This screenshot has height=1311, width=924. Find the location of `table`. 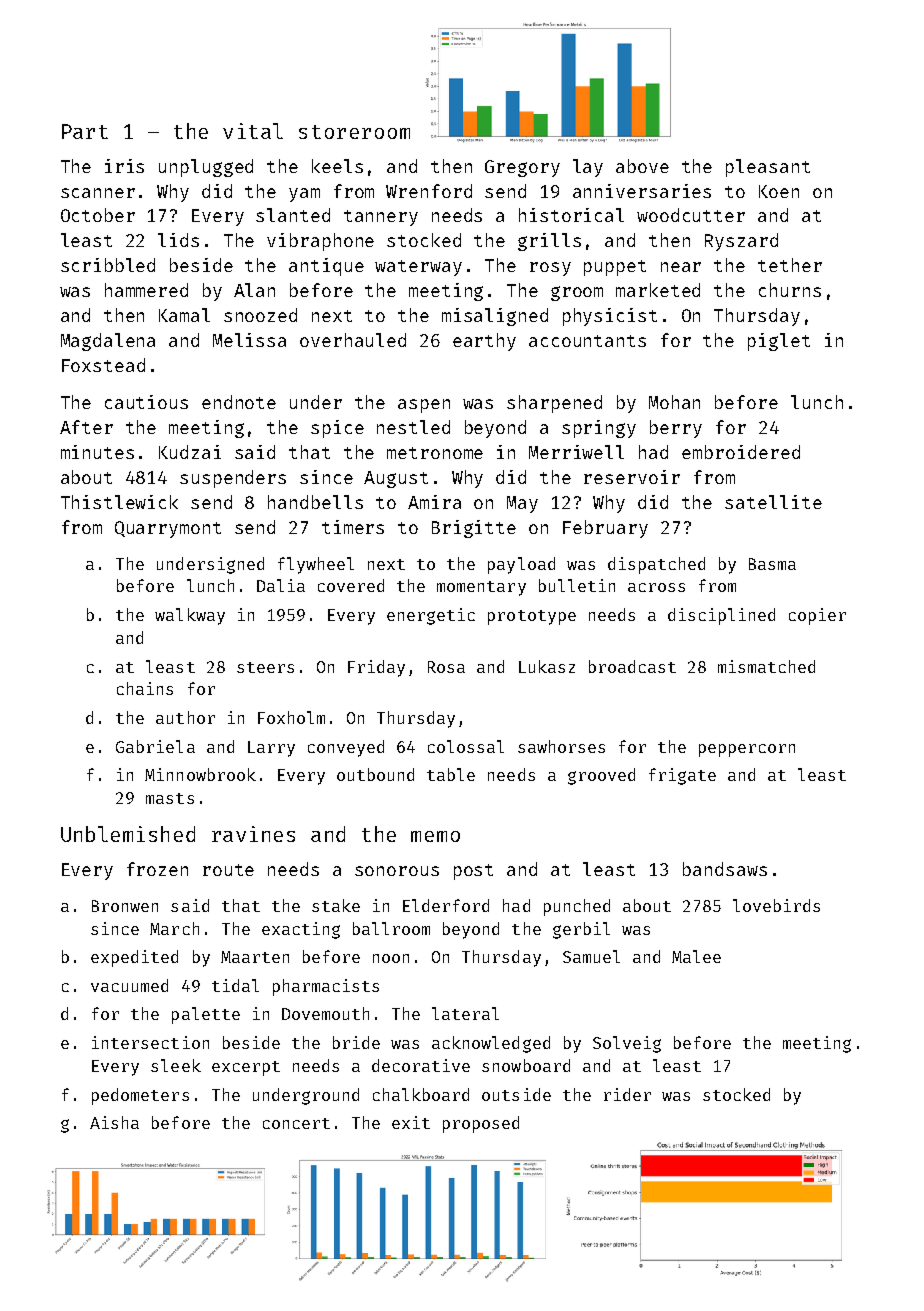

table is located at coordinates (451, 774).
